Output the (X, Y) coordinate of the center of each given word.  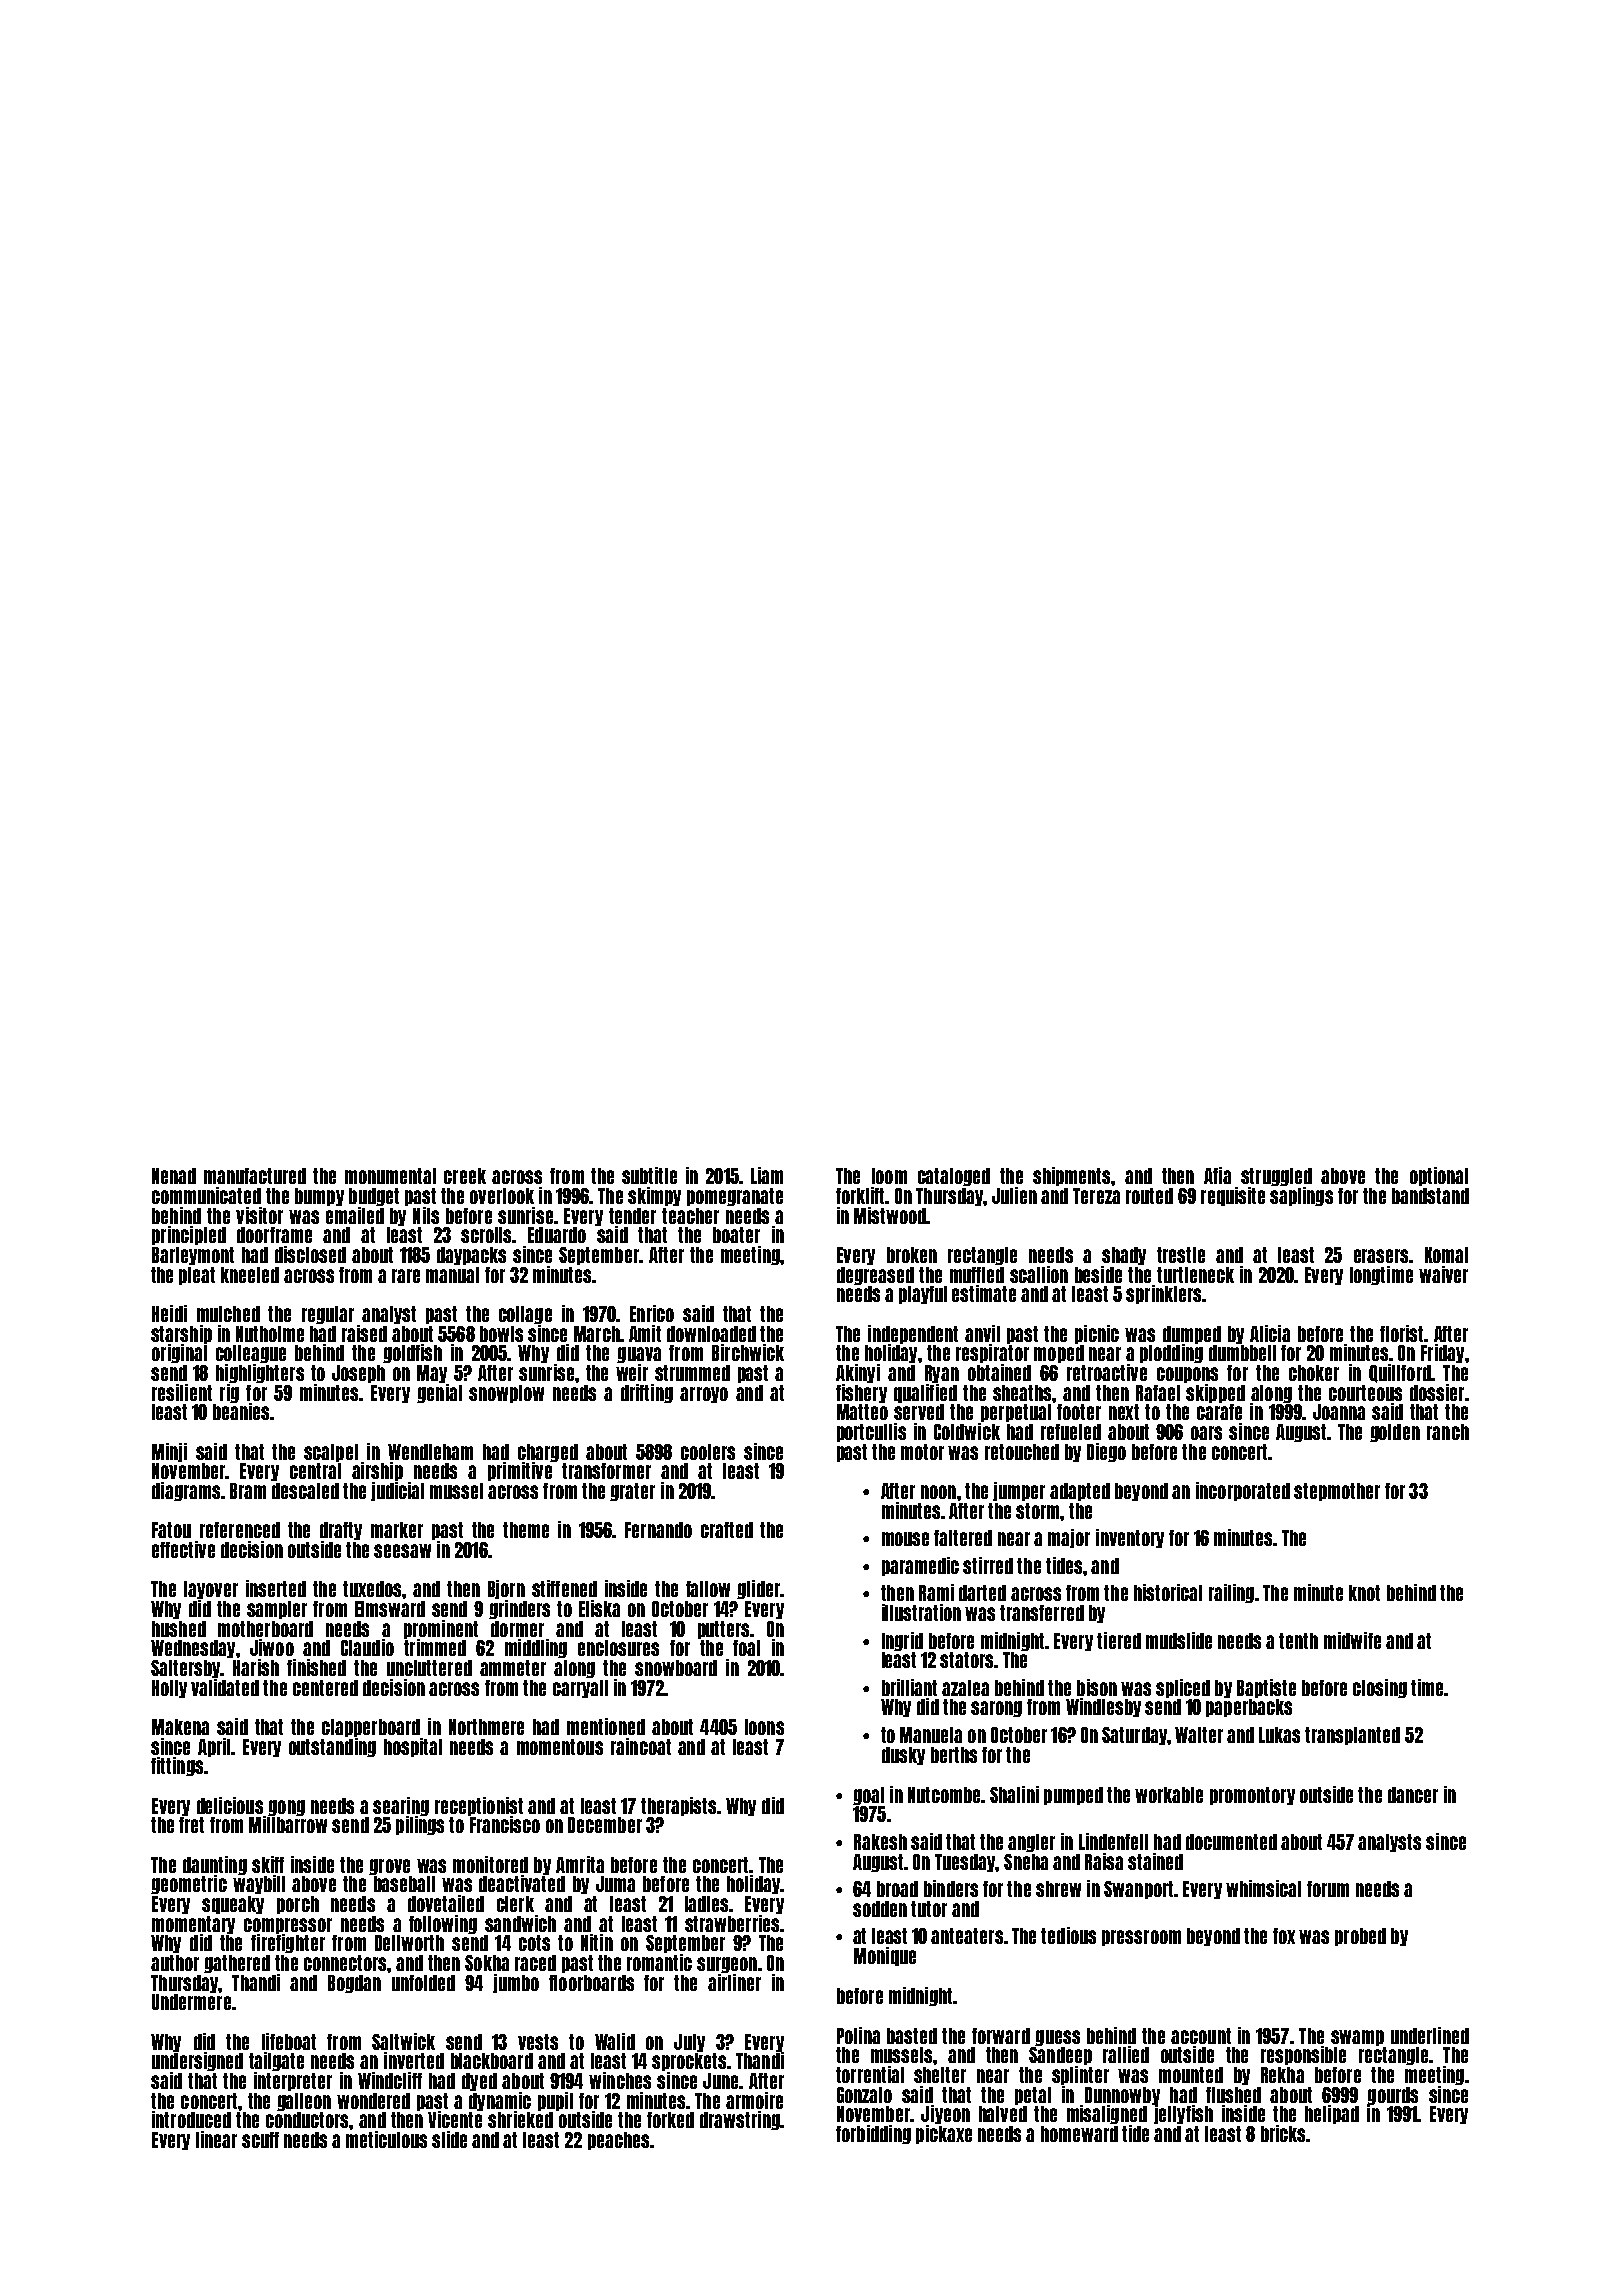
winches (620, 2080)
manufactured (255, 1176)
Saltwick (403, 2041)
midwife (1352, 1640)
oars (1206, 1433)
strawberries (732, 1923)
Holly (169, 1689)
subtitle (649, 1175)
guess (1057, 2038)
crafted (727, 1530)
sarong (996, 1709)
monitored (490, 1864)
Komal (1446, 1255)
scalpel (331, 1453)
